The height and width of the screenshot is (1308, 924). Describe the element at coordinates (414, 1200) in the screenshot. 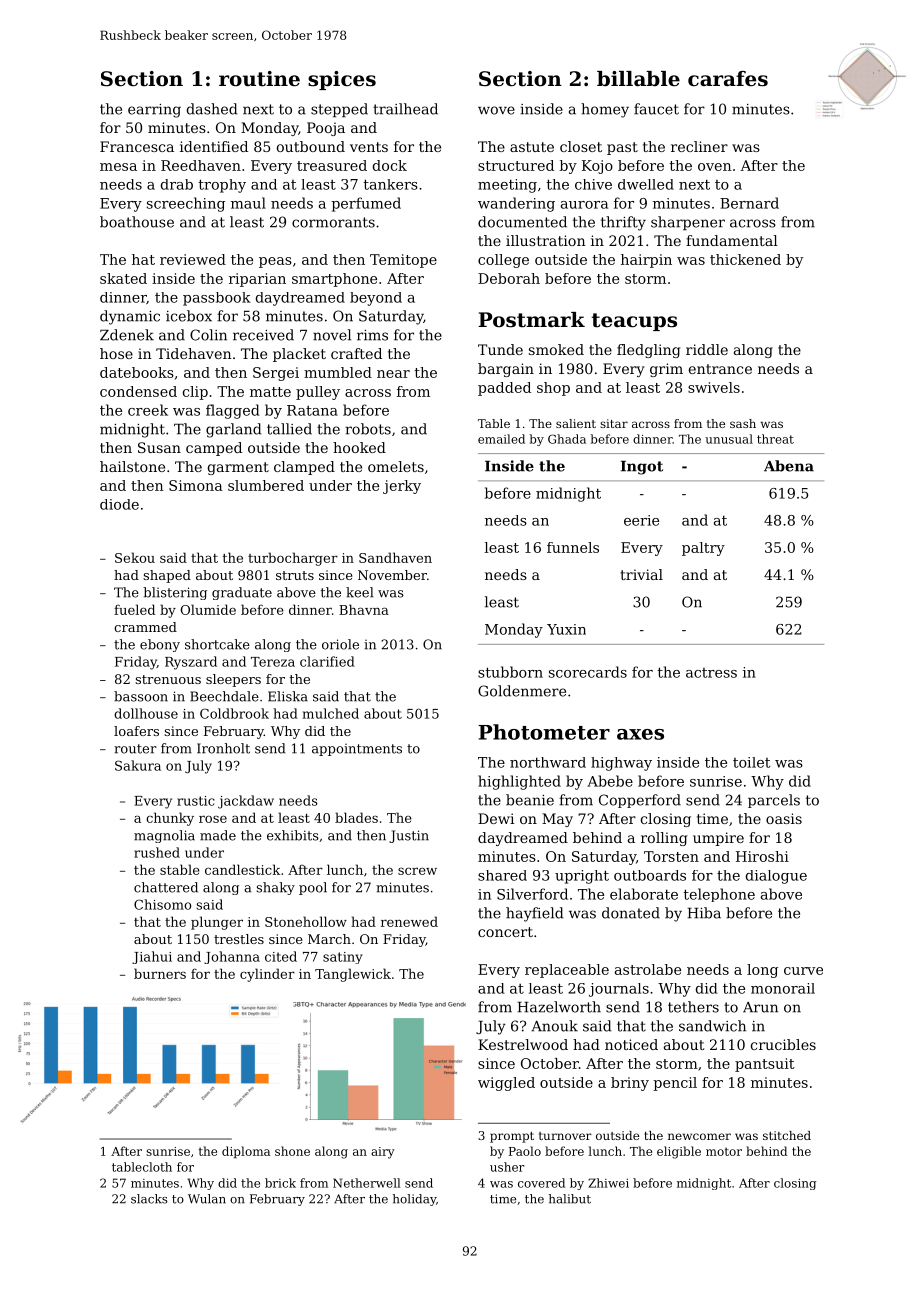

I see `holiday` at that location.
